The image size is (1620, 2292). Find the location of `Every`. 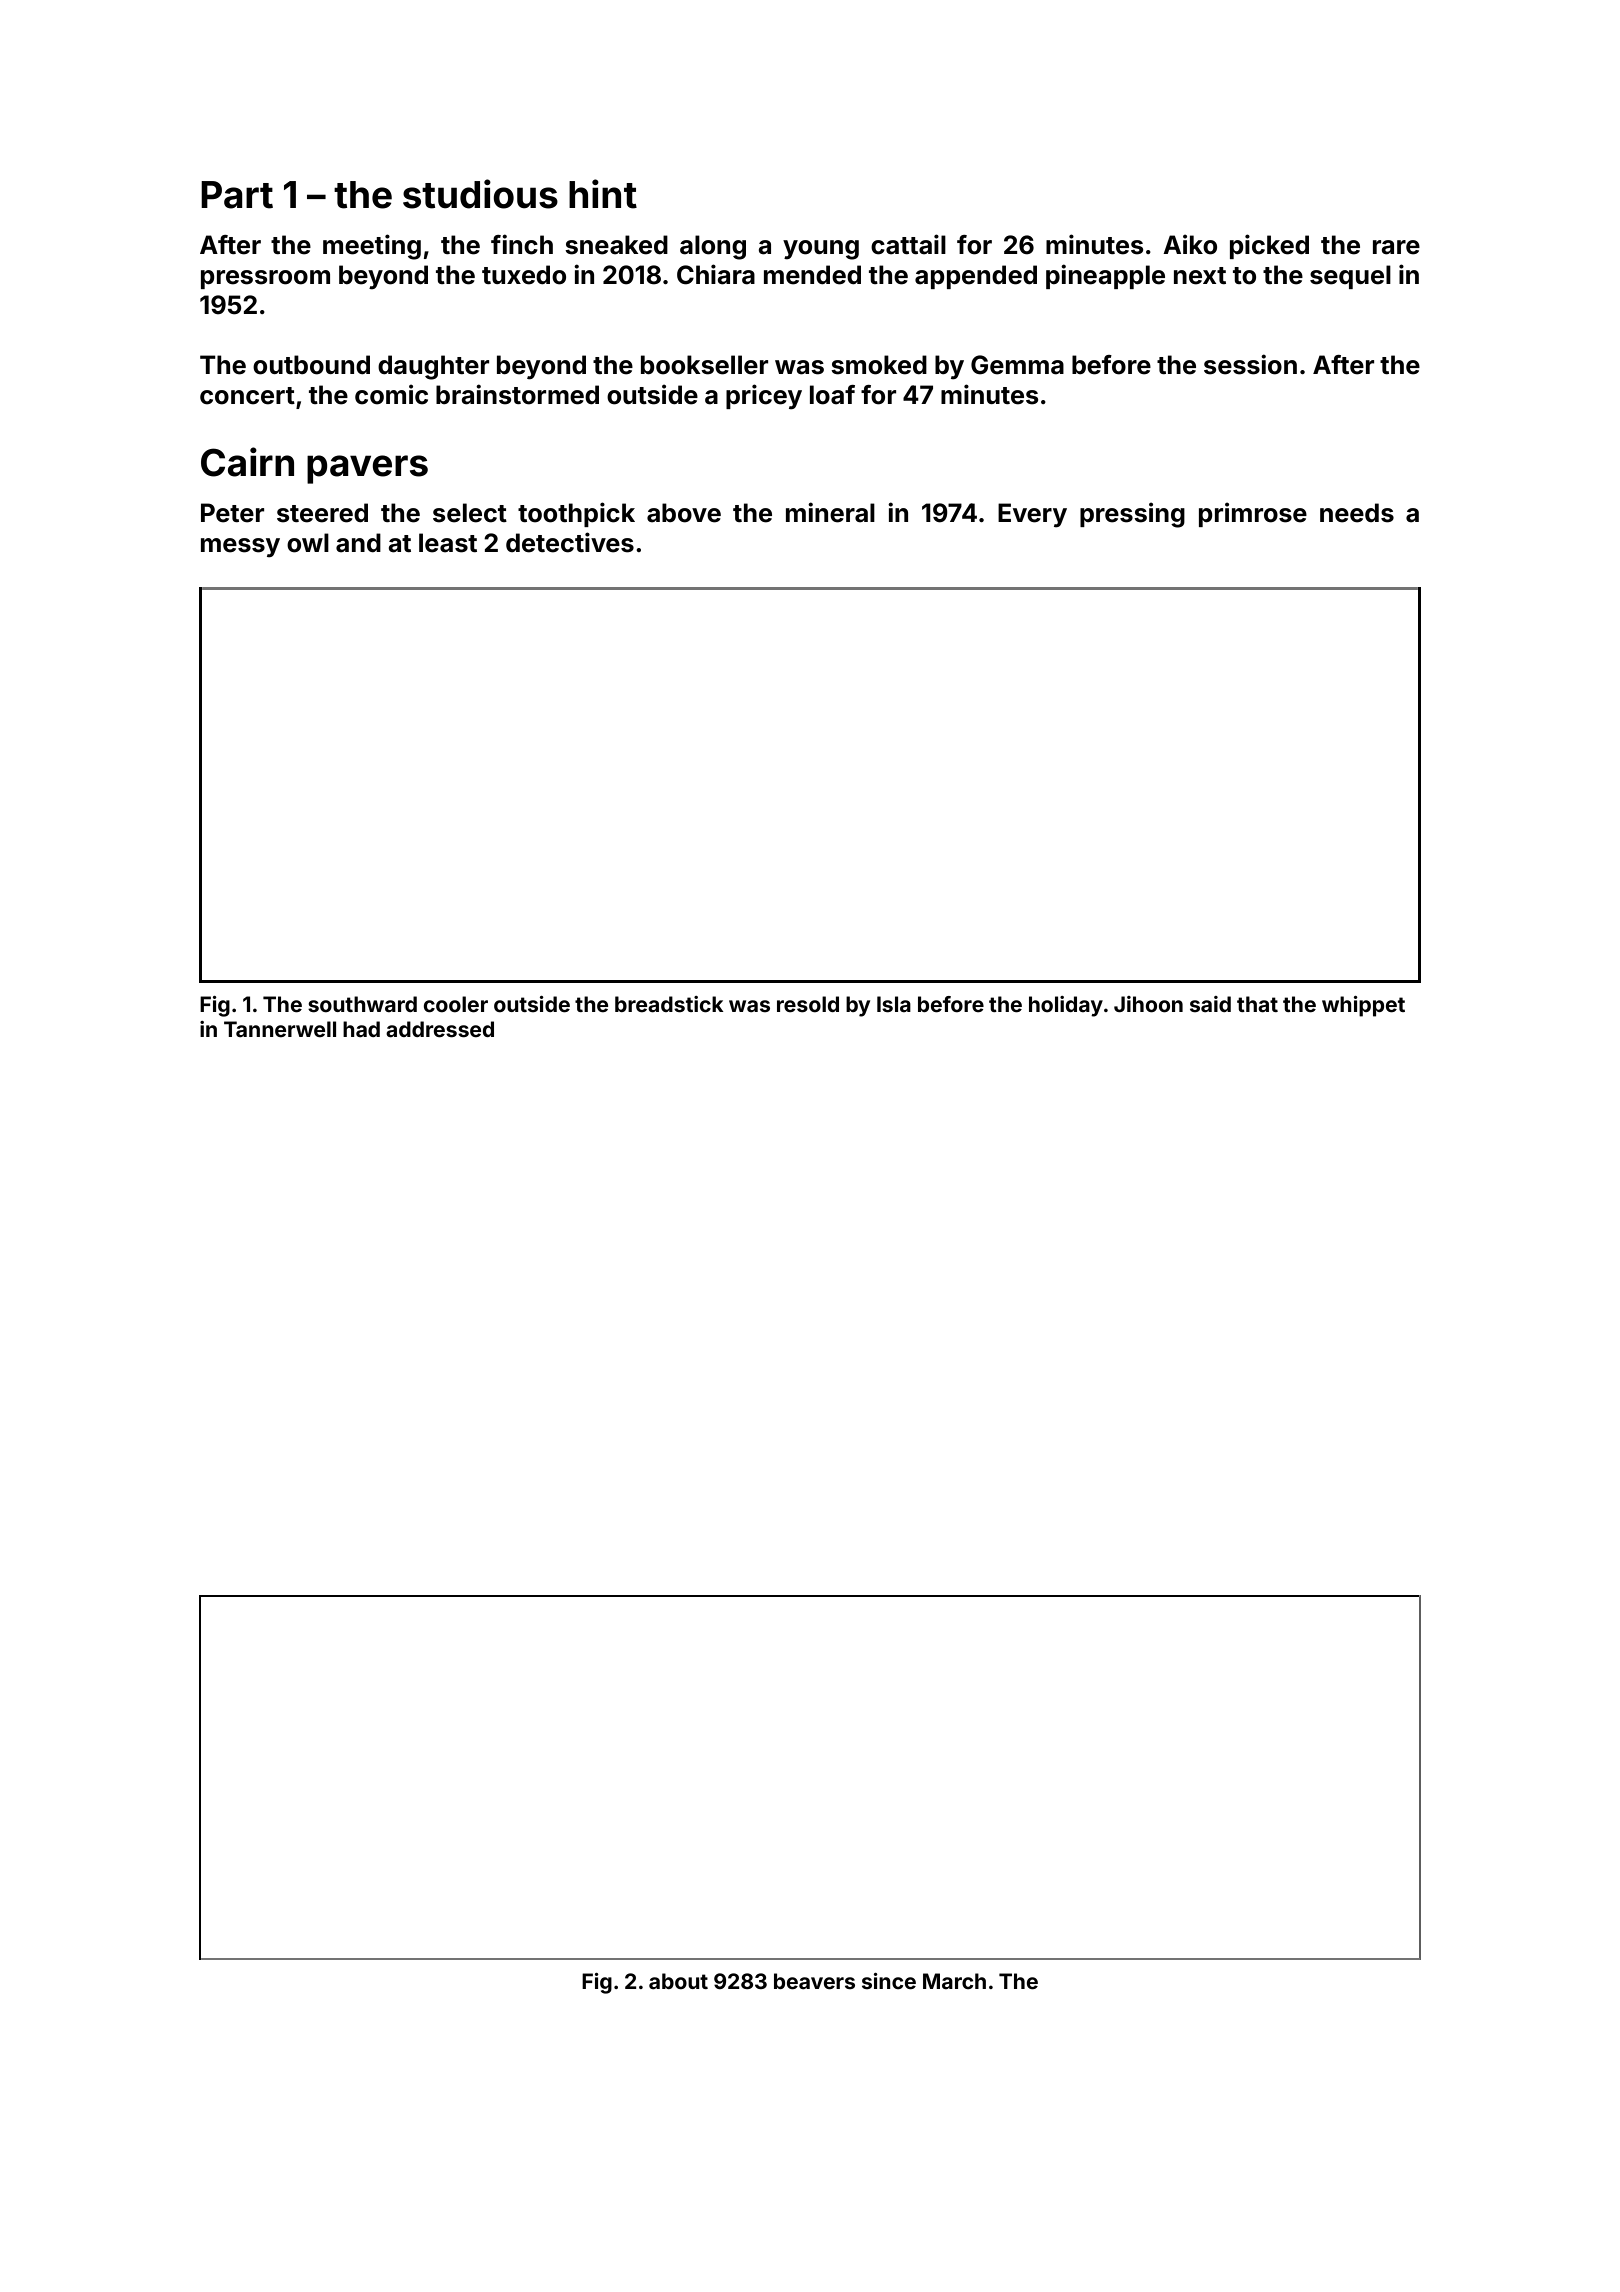

Every is located at coordinates (1032, 515).
